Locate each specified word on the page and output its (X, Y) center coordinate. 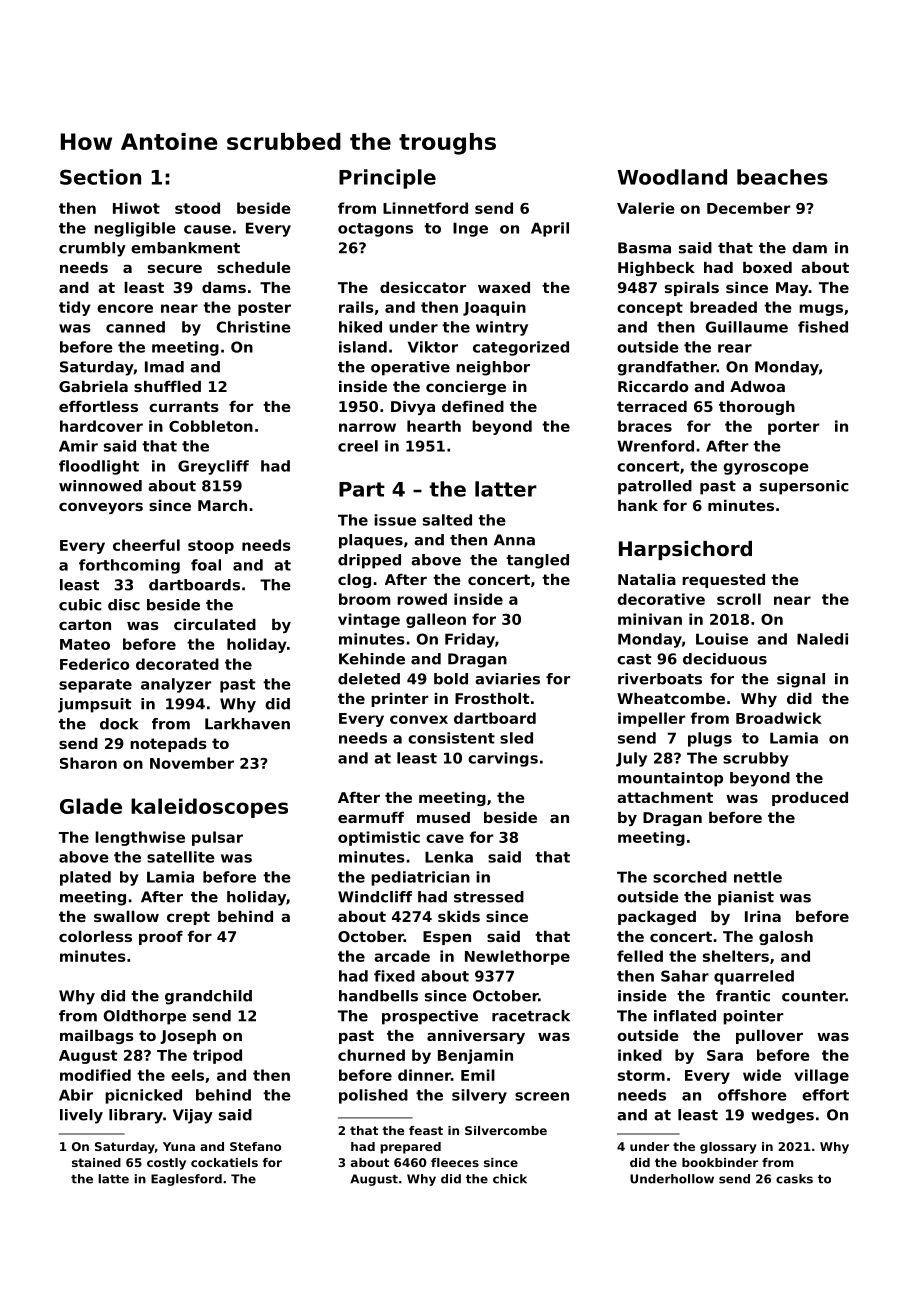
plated (85, 878)
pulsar (217, 838)
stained (96, 1162)
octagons (375, 230)
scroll (739, 599)
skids (459, 916)
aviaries (507, 679)
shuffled (167, 386)
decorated (177, 664)
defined (473, 406)
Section (100, 177)
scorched (690, 877)
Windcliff (375, 897)
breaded (723, 307)
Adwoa (757, 386)
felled (640, 956)
